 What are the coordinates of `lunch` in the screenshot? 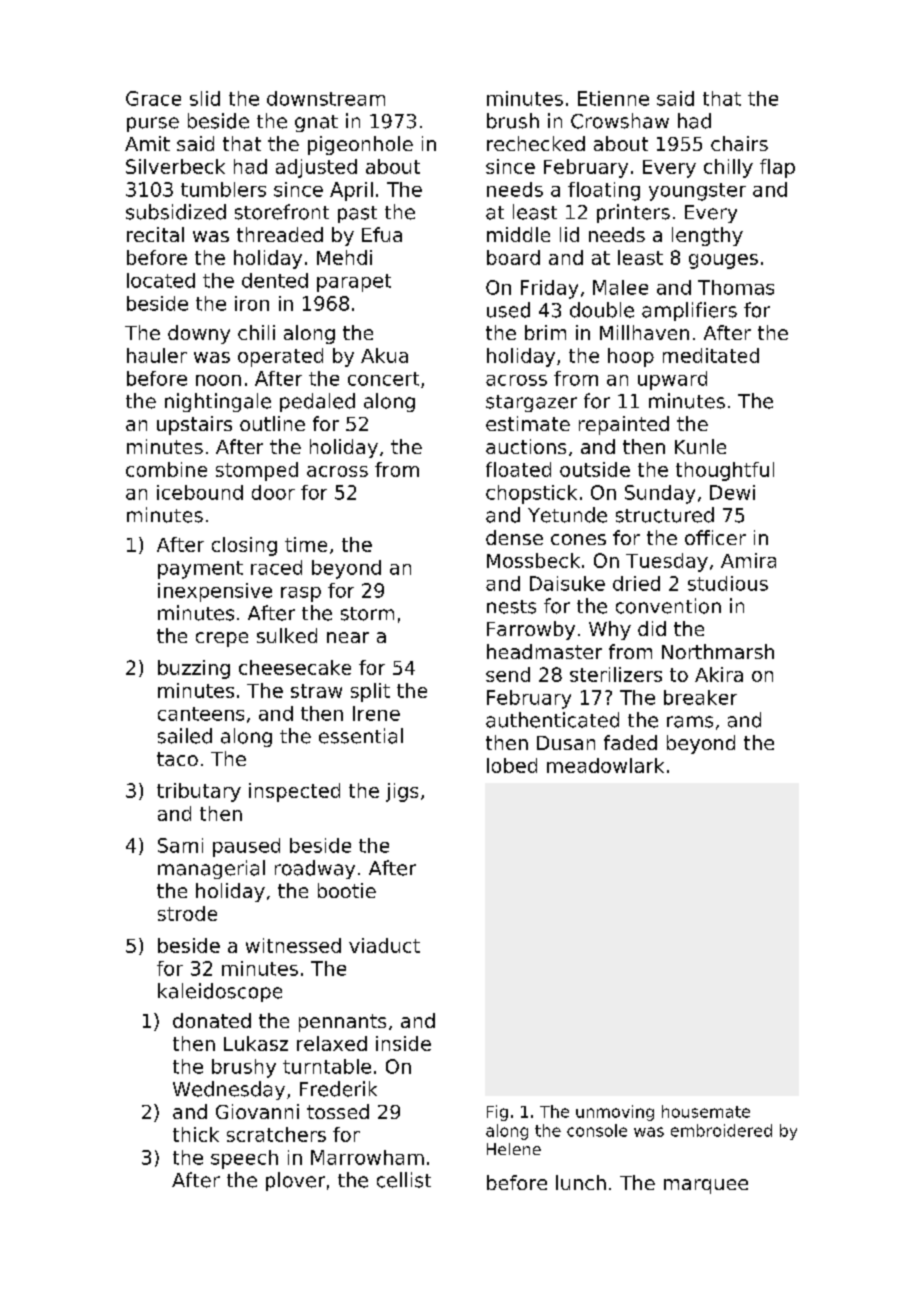 It's located at (581, 1182).
